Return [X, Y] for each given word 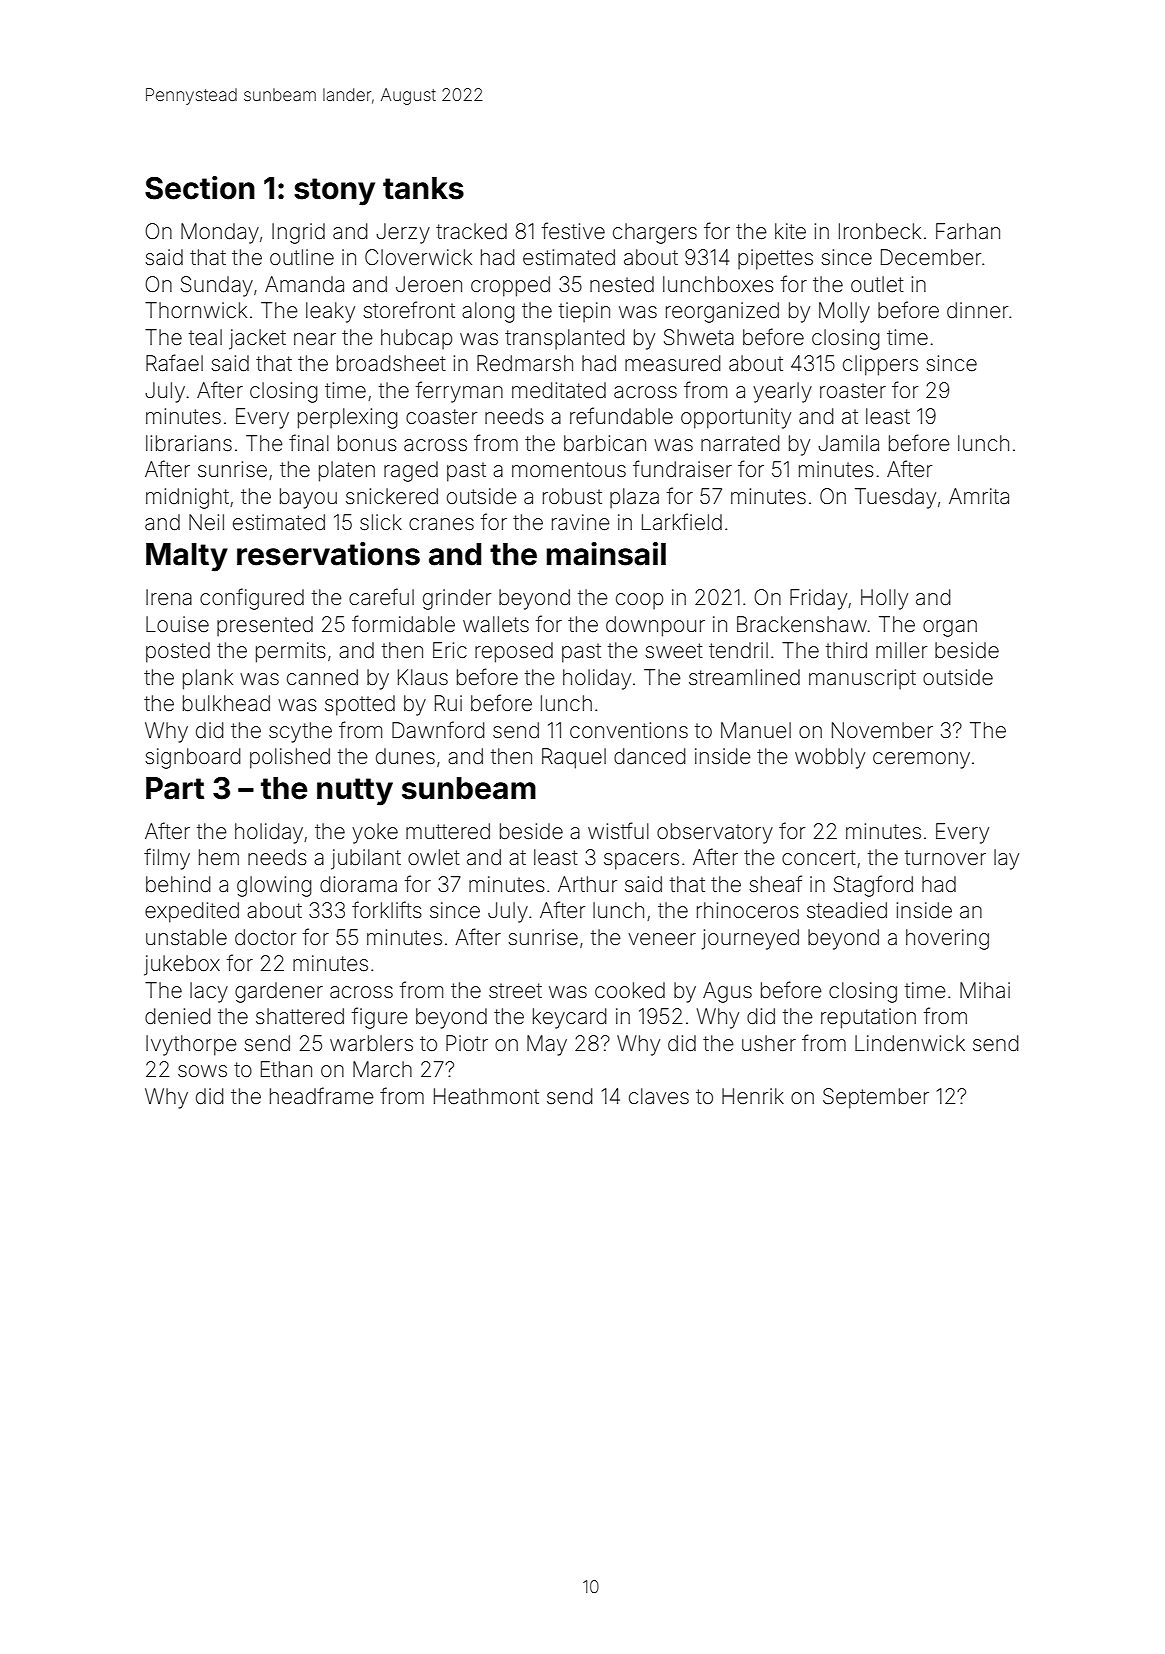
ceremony [921, 760]
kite [790, 231]
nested [622, 284]
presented [265, 626]
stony [334, 192]
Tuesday [895, 498]
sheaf [775, 884]
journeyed [750, 939]
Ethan [286, 1069]
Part [175, 788]
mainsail [606, 554]
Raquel [574, 758]
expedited [192, 912]
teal [205, 337]
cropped [510, 286]
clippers [880, 365]
